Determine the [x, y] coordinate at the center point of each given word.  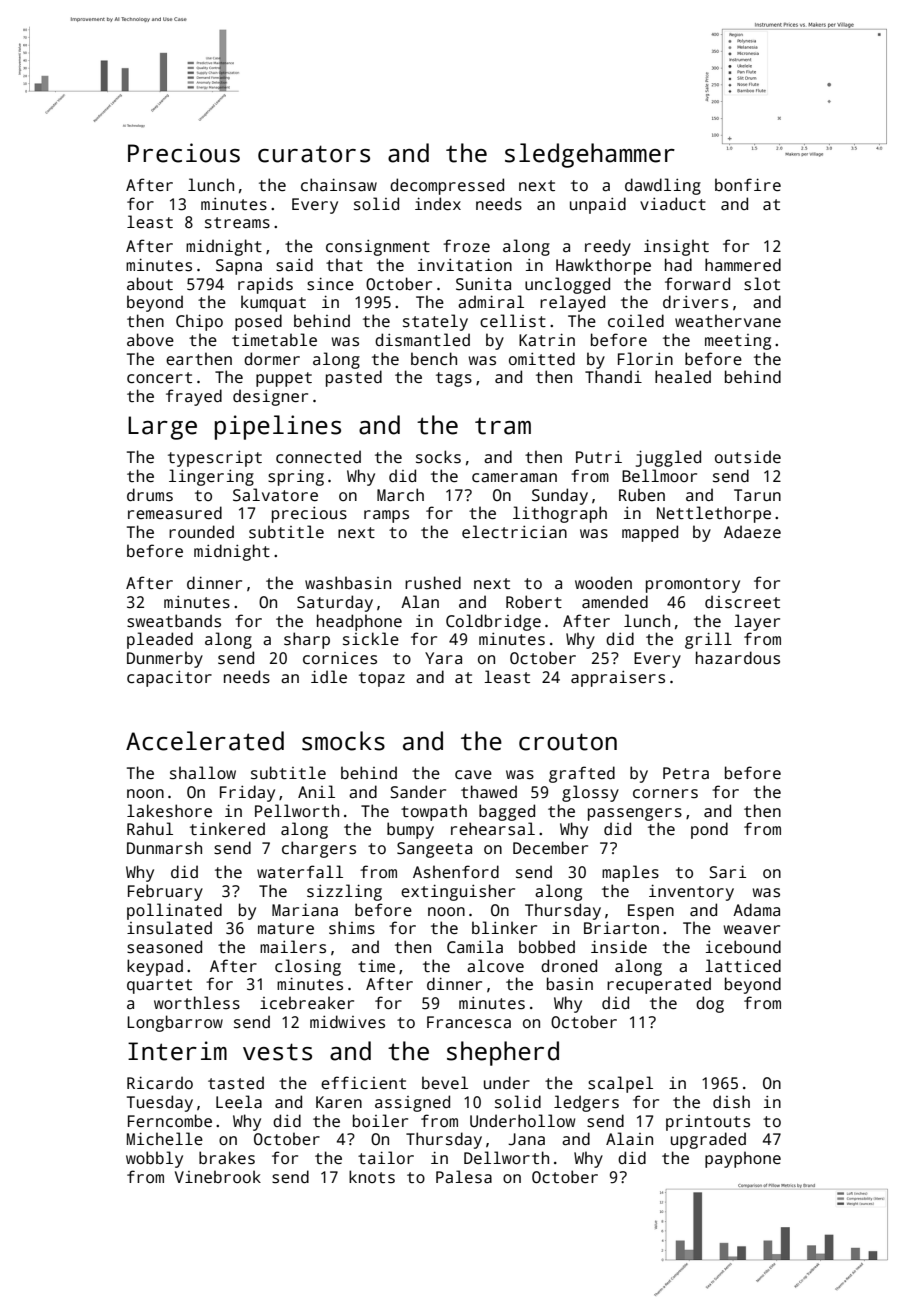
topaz [382, 679]
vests [277, 1052]
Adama [756, 910]
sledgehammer [590, 155]
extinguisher [458, 892]
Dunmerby [165, 659]
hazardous [738, 658]
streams [237, 223]
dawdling [663, 186]
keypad [155, 967]
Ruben [642, 495]
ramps [386, 516]
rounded [201, 531]
